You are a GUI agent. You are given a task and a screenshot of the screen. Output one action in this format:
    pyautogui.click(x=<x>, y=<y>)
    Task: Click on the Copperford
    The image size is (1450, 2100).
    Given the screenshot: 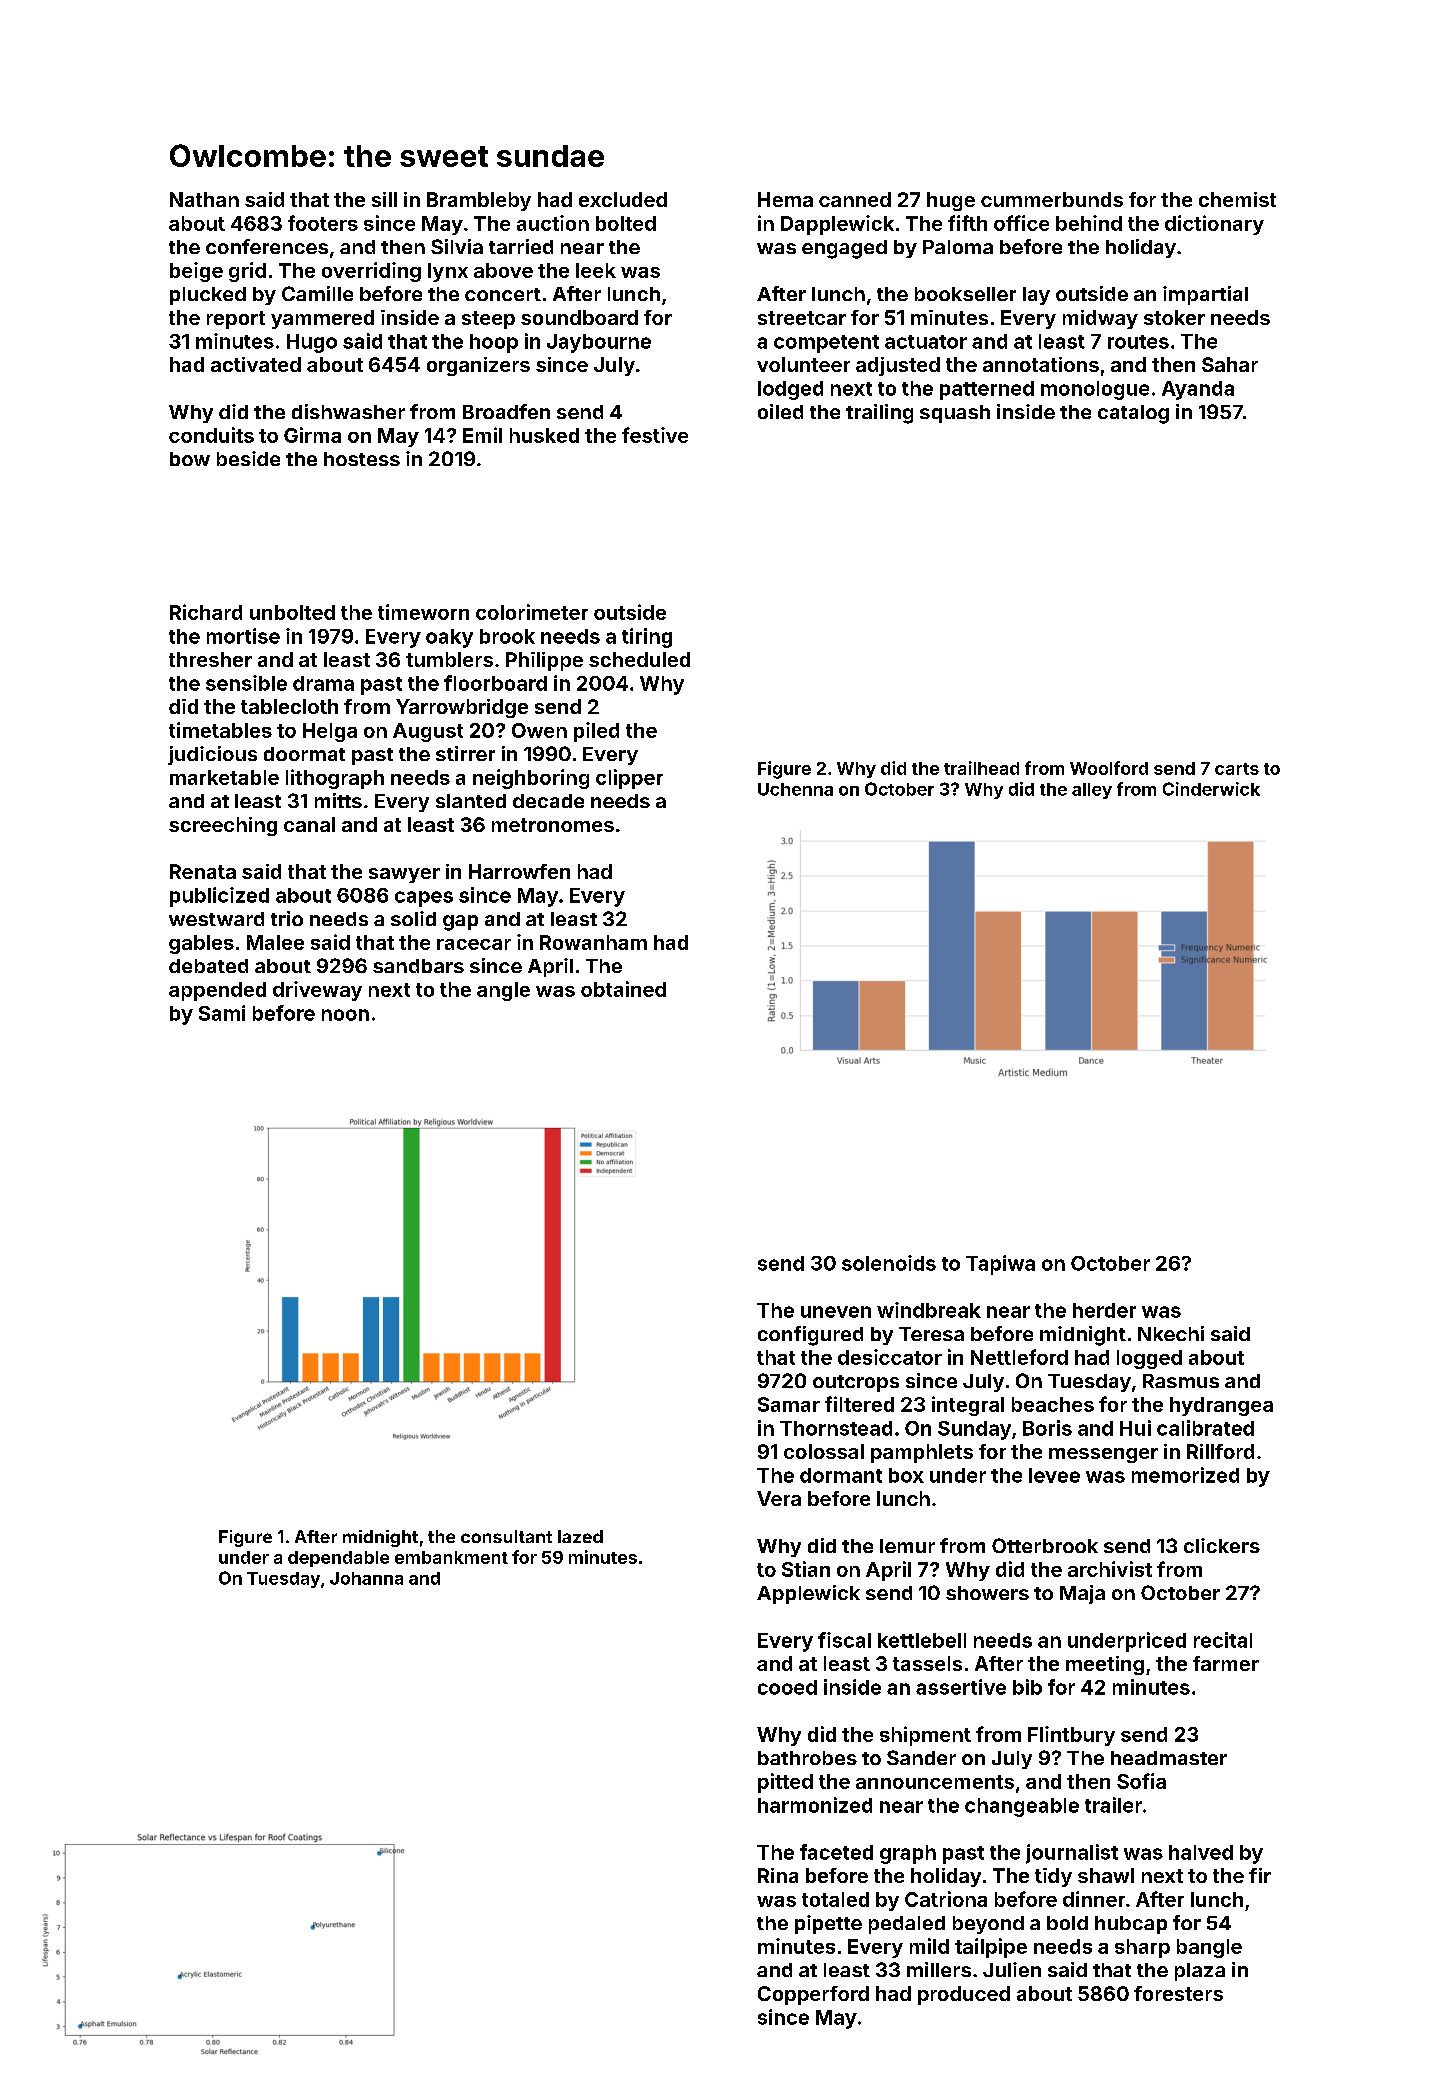 What is the action you would take?
    pyautogui.click(x=813, y=1995)
